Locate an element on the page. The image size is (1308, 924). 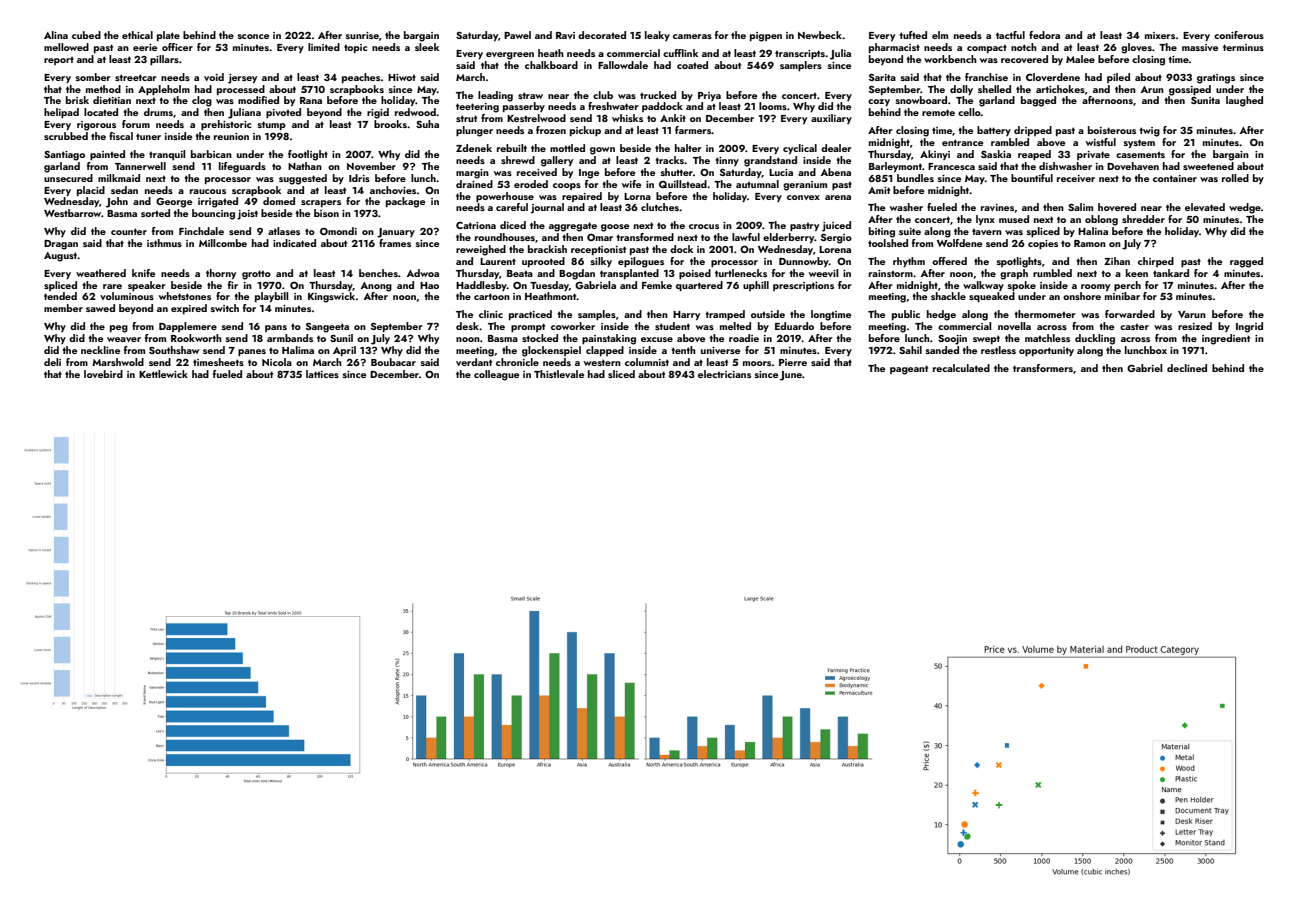
rolled is located at coordinates (1235, 178).
